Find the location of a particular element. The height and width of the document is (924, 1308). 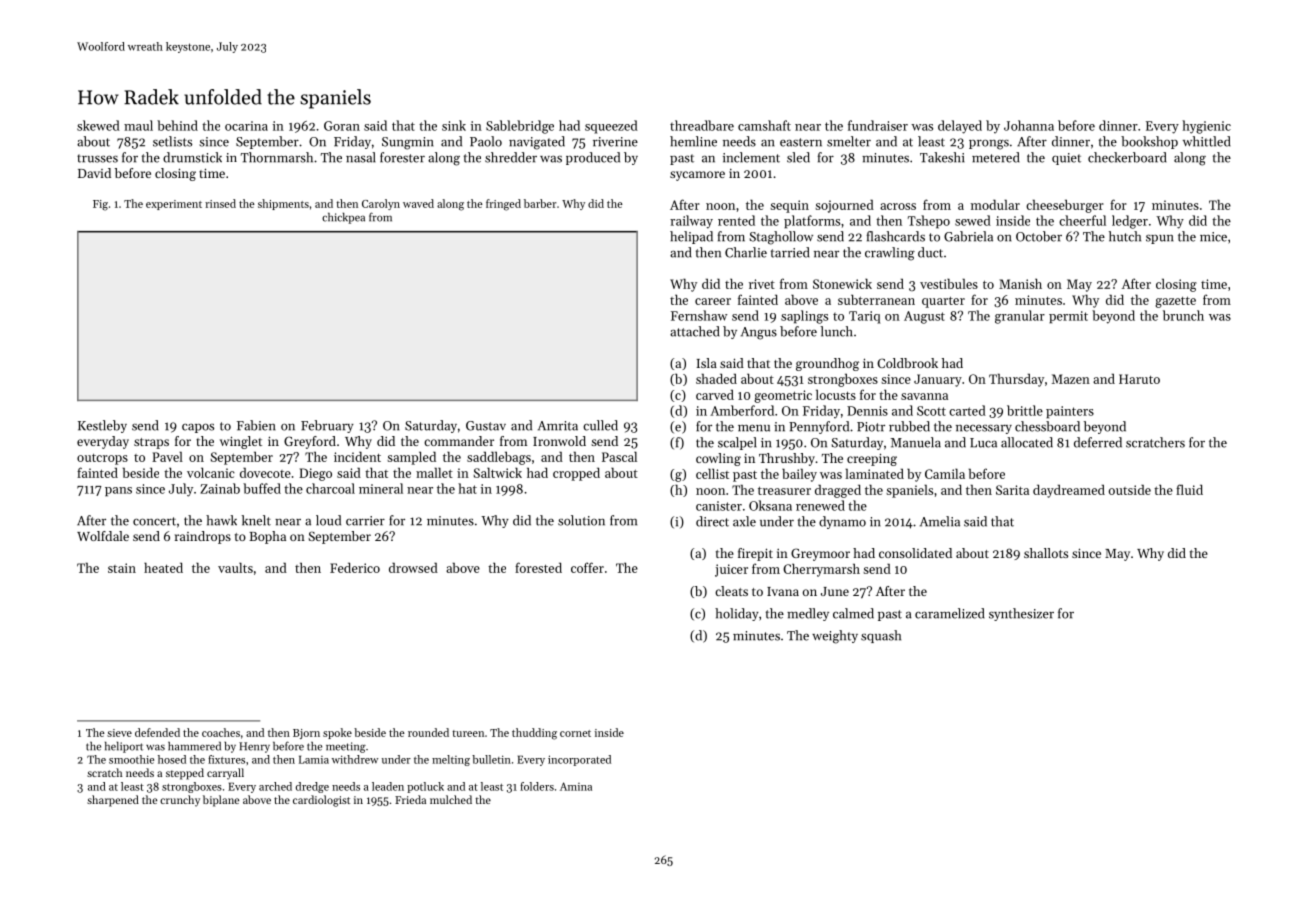

vestibules is located at coordinates (949, 283).
